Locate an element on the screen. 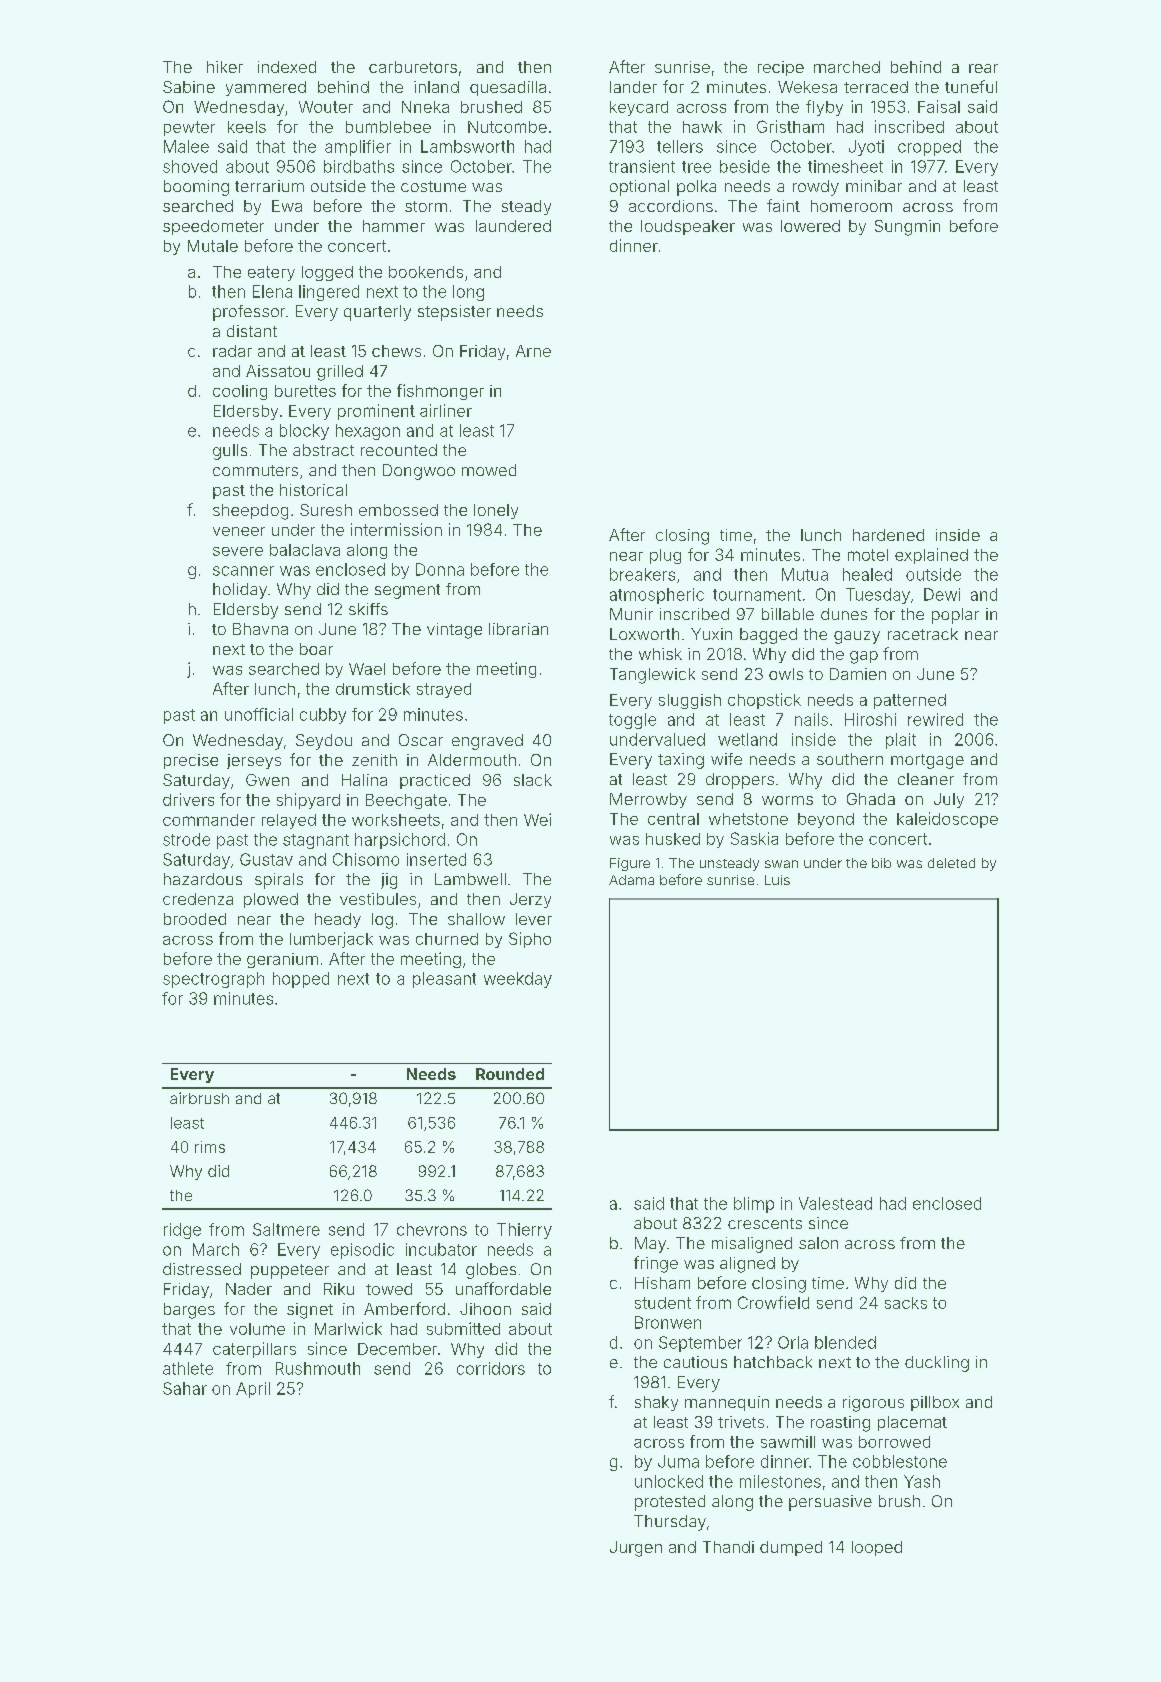 The width and height of the screenshot is (1161, 1682). loudspeaker is located at coordinates (688, 227).
